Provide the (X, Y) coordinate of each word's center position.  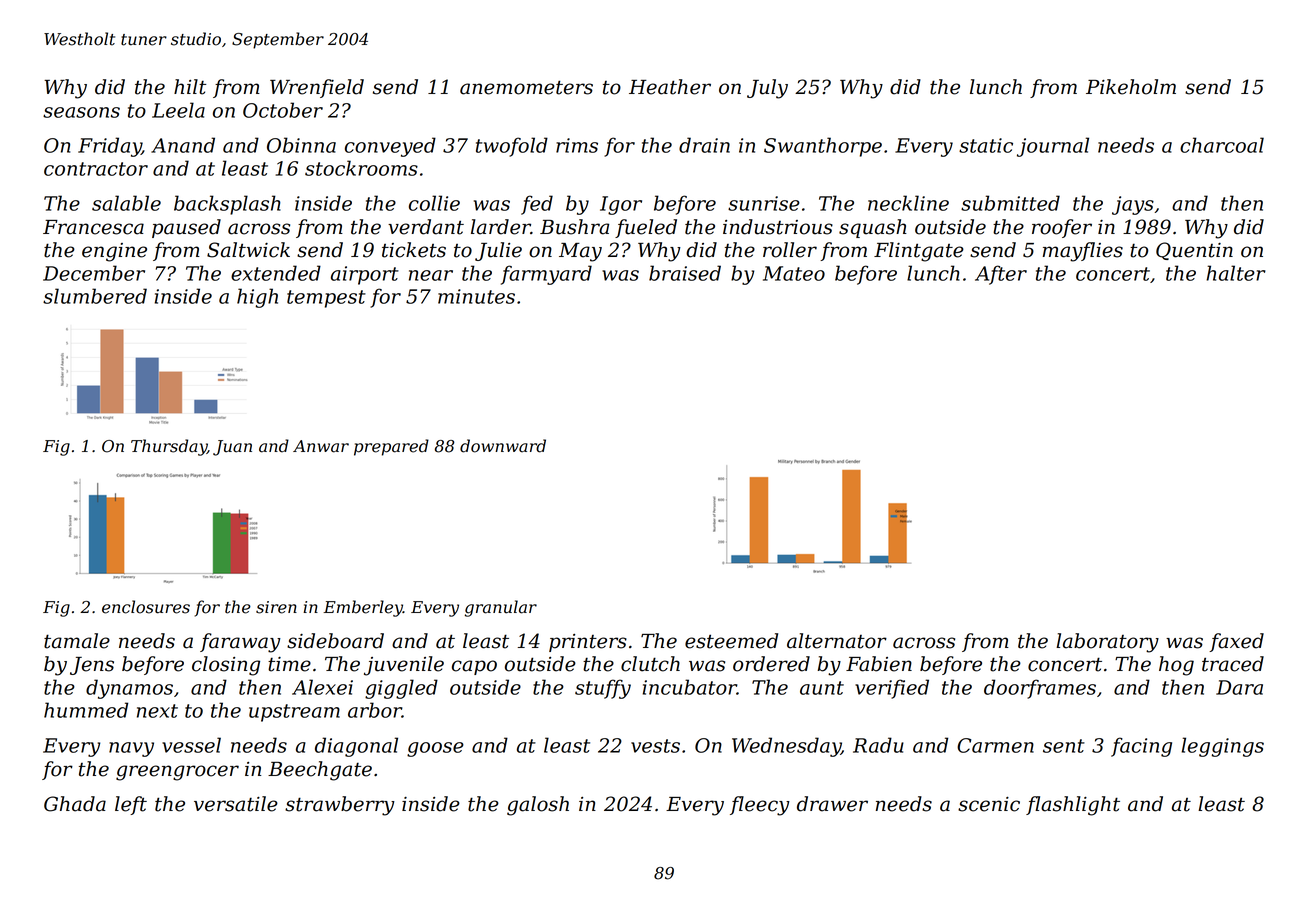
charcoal (1222, 145)
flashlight (1073, 806)
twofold (512, 147)
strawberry (340, 806)
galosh (538, 806)
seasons (81, 112)
